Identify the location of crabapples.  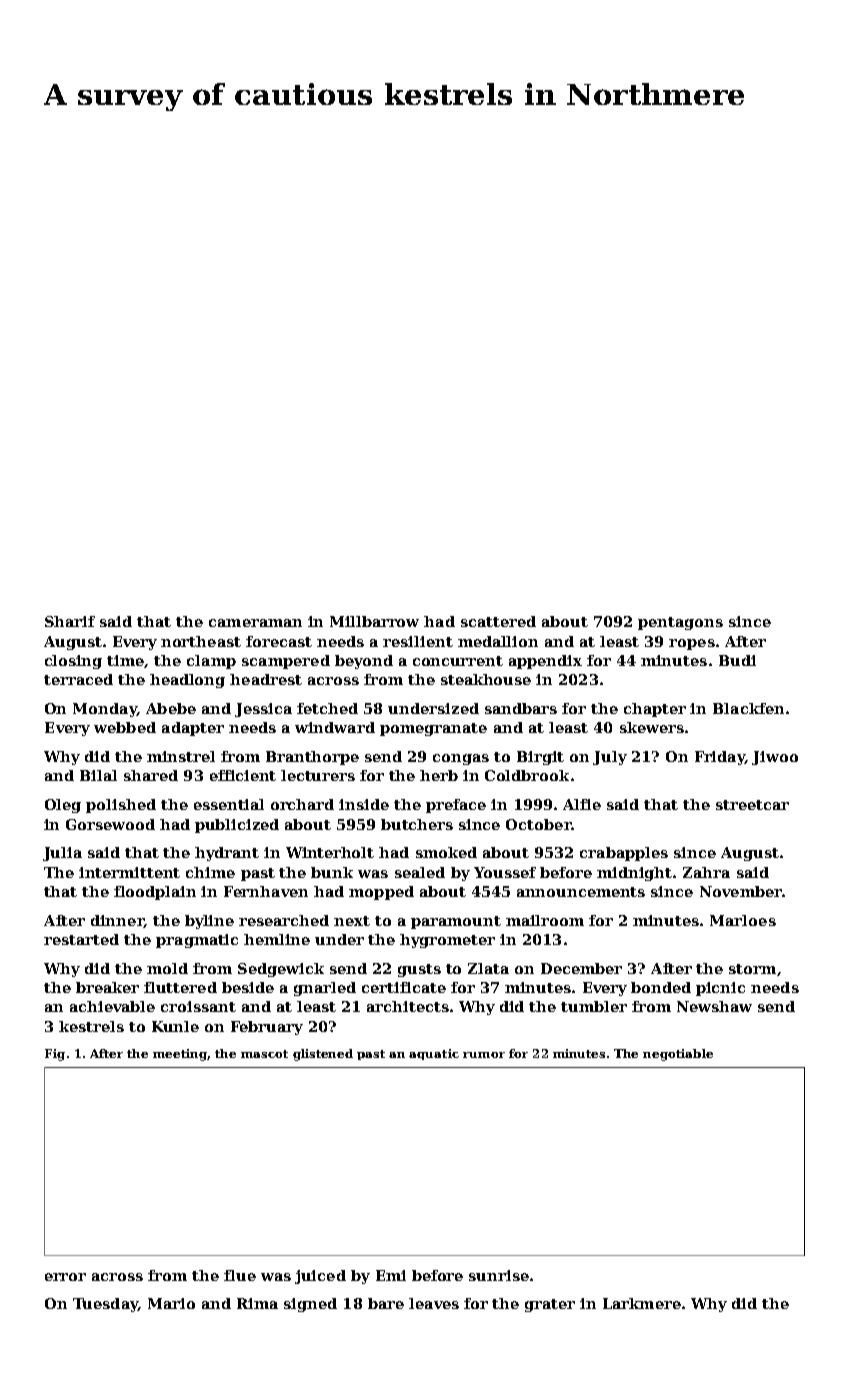
(624, 854).
